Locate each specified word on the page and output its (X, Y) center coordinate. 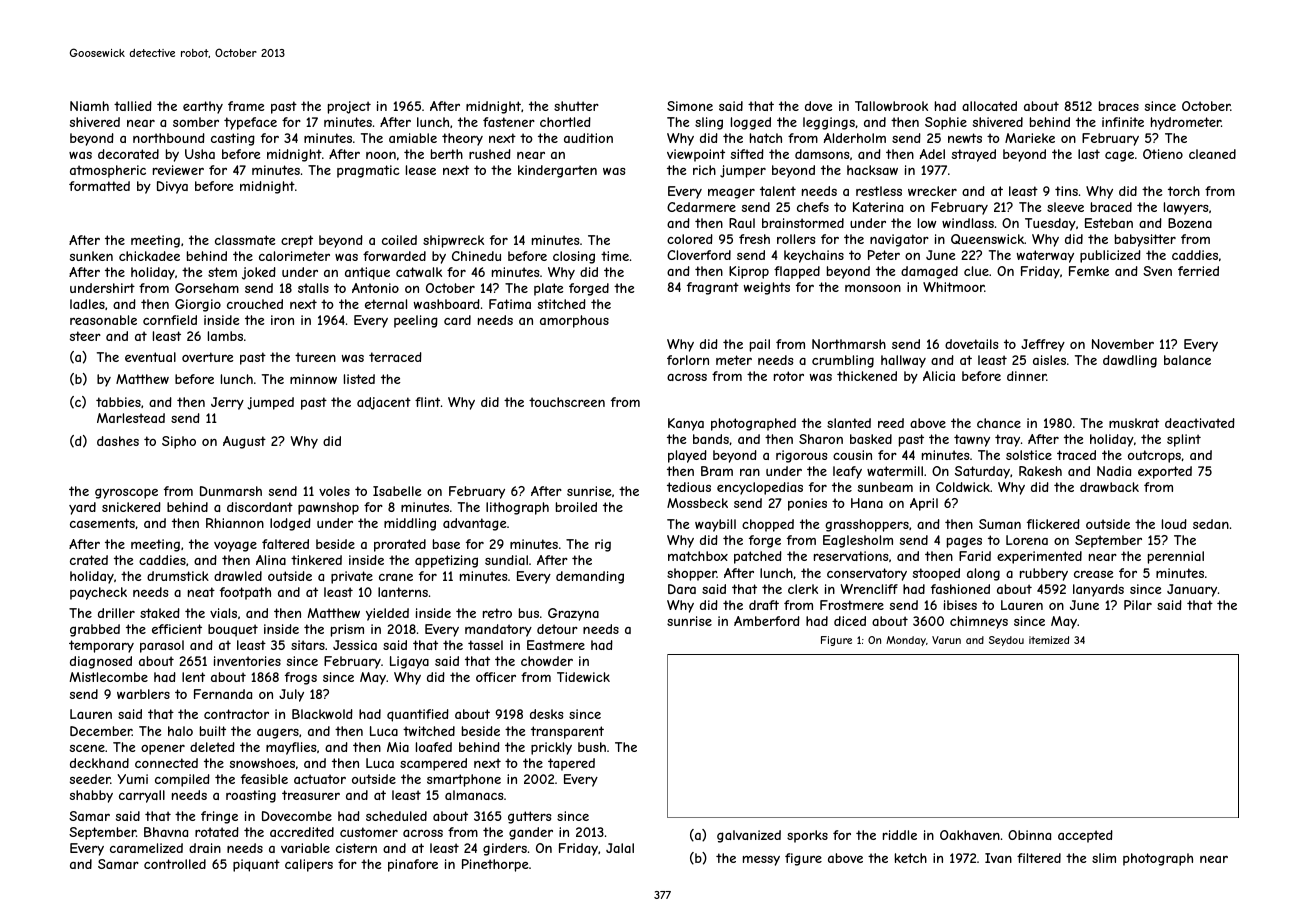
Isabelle (397, 491)
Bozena (1190, 223)
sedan (1211, 524)
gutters (530, 817)
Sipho (179, 442)
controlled (175, 864)
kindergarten (557, 171)
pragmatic (368, 171)
